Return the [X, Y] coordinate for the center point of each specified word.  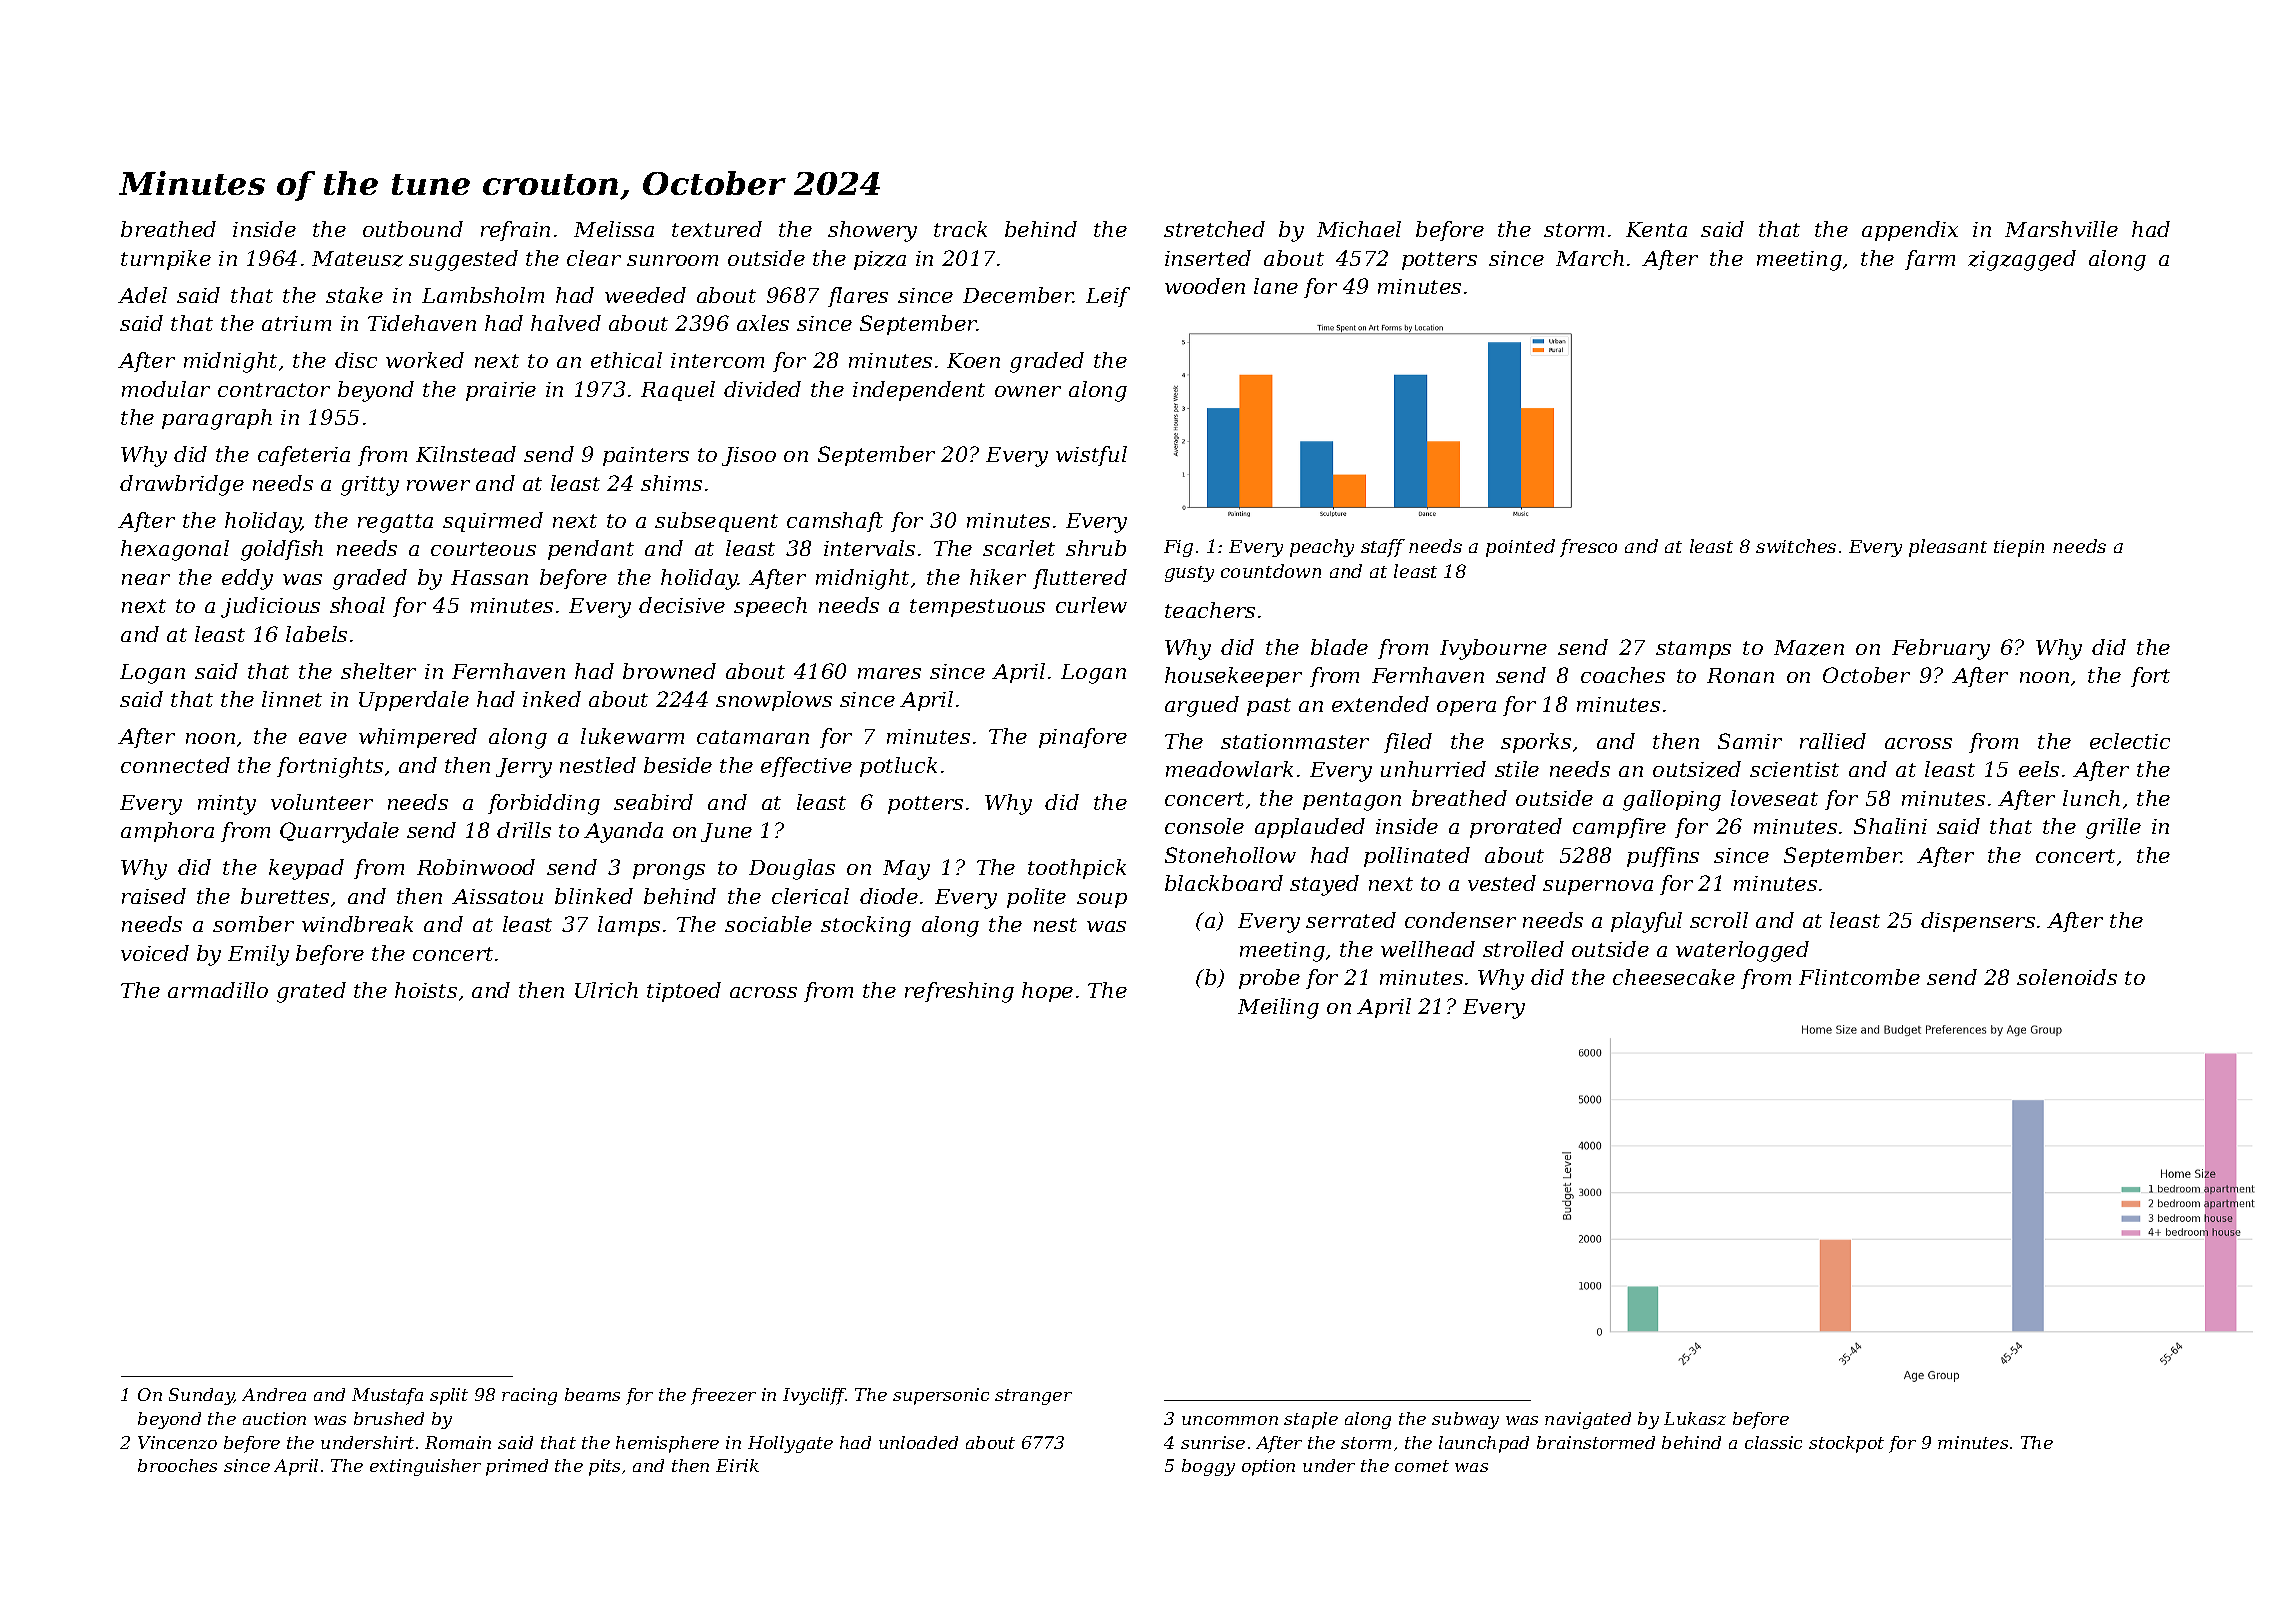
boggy [1208, 1467]
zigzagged [2022, 260]
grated [311, 992]
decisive [682, 605]
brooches [177, 1465]
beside [678, 765]
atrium [296, 323]
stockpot [1846, 1444]
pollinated [1417, 857]
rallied [1833, 741]
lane [1276, 286]
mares [889, 673]
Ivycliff [814, 1396]
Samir [1750, 741]
